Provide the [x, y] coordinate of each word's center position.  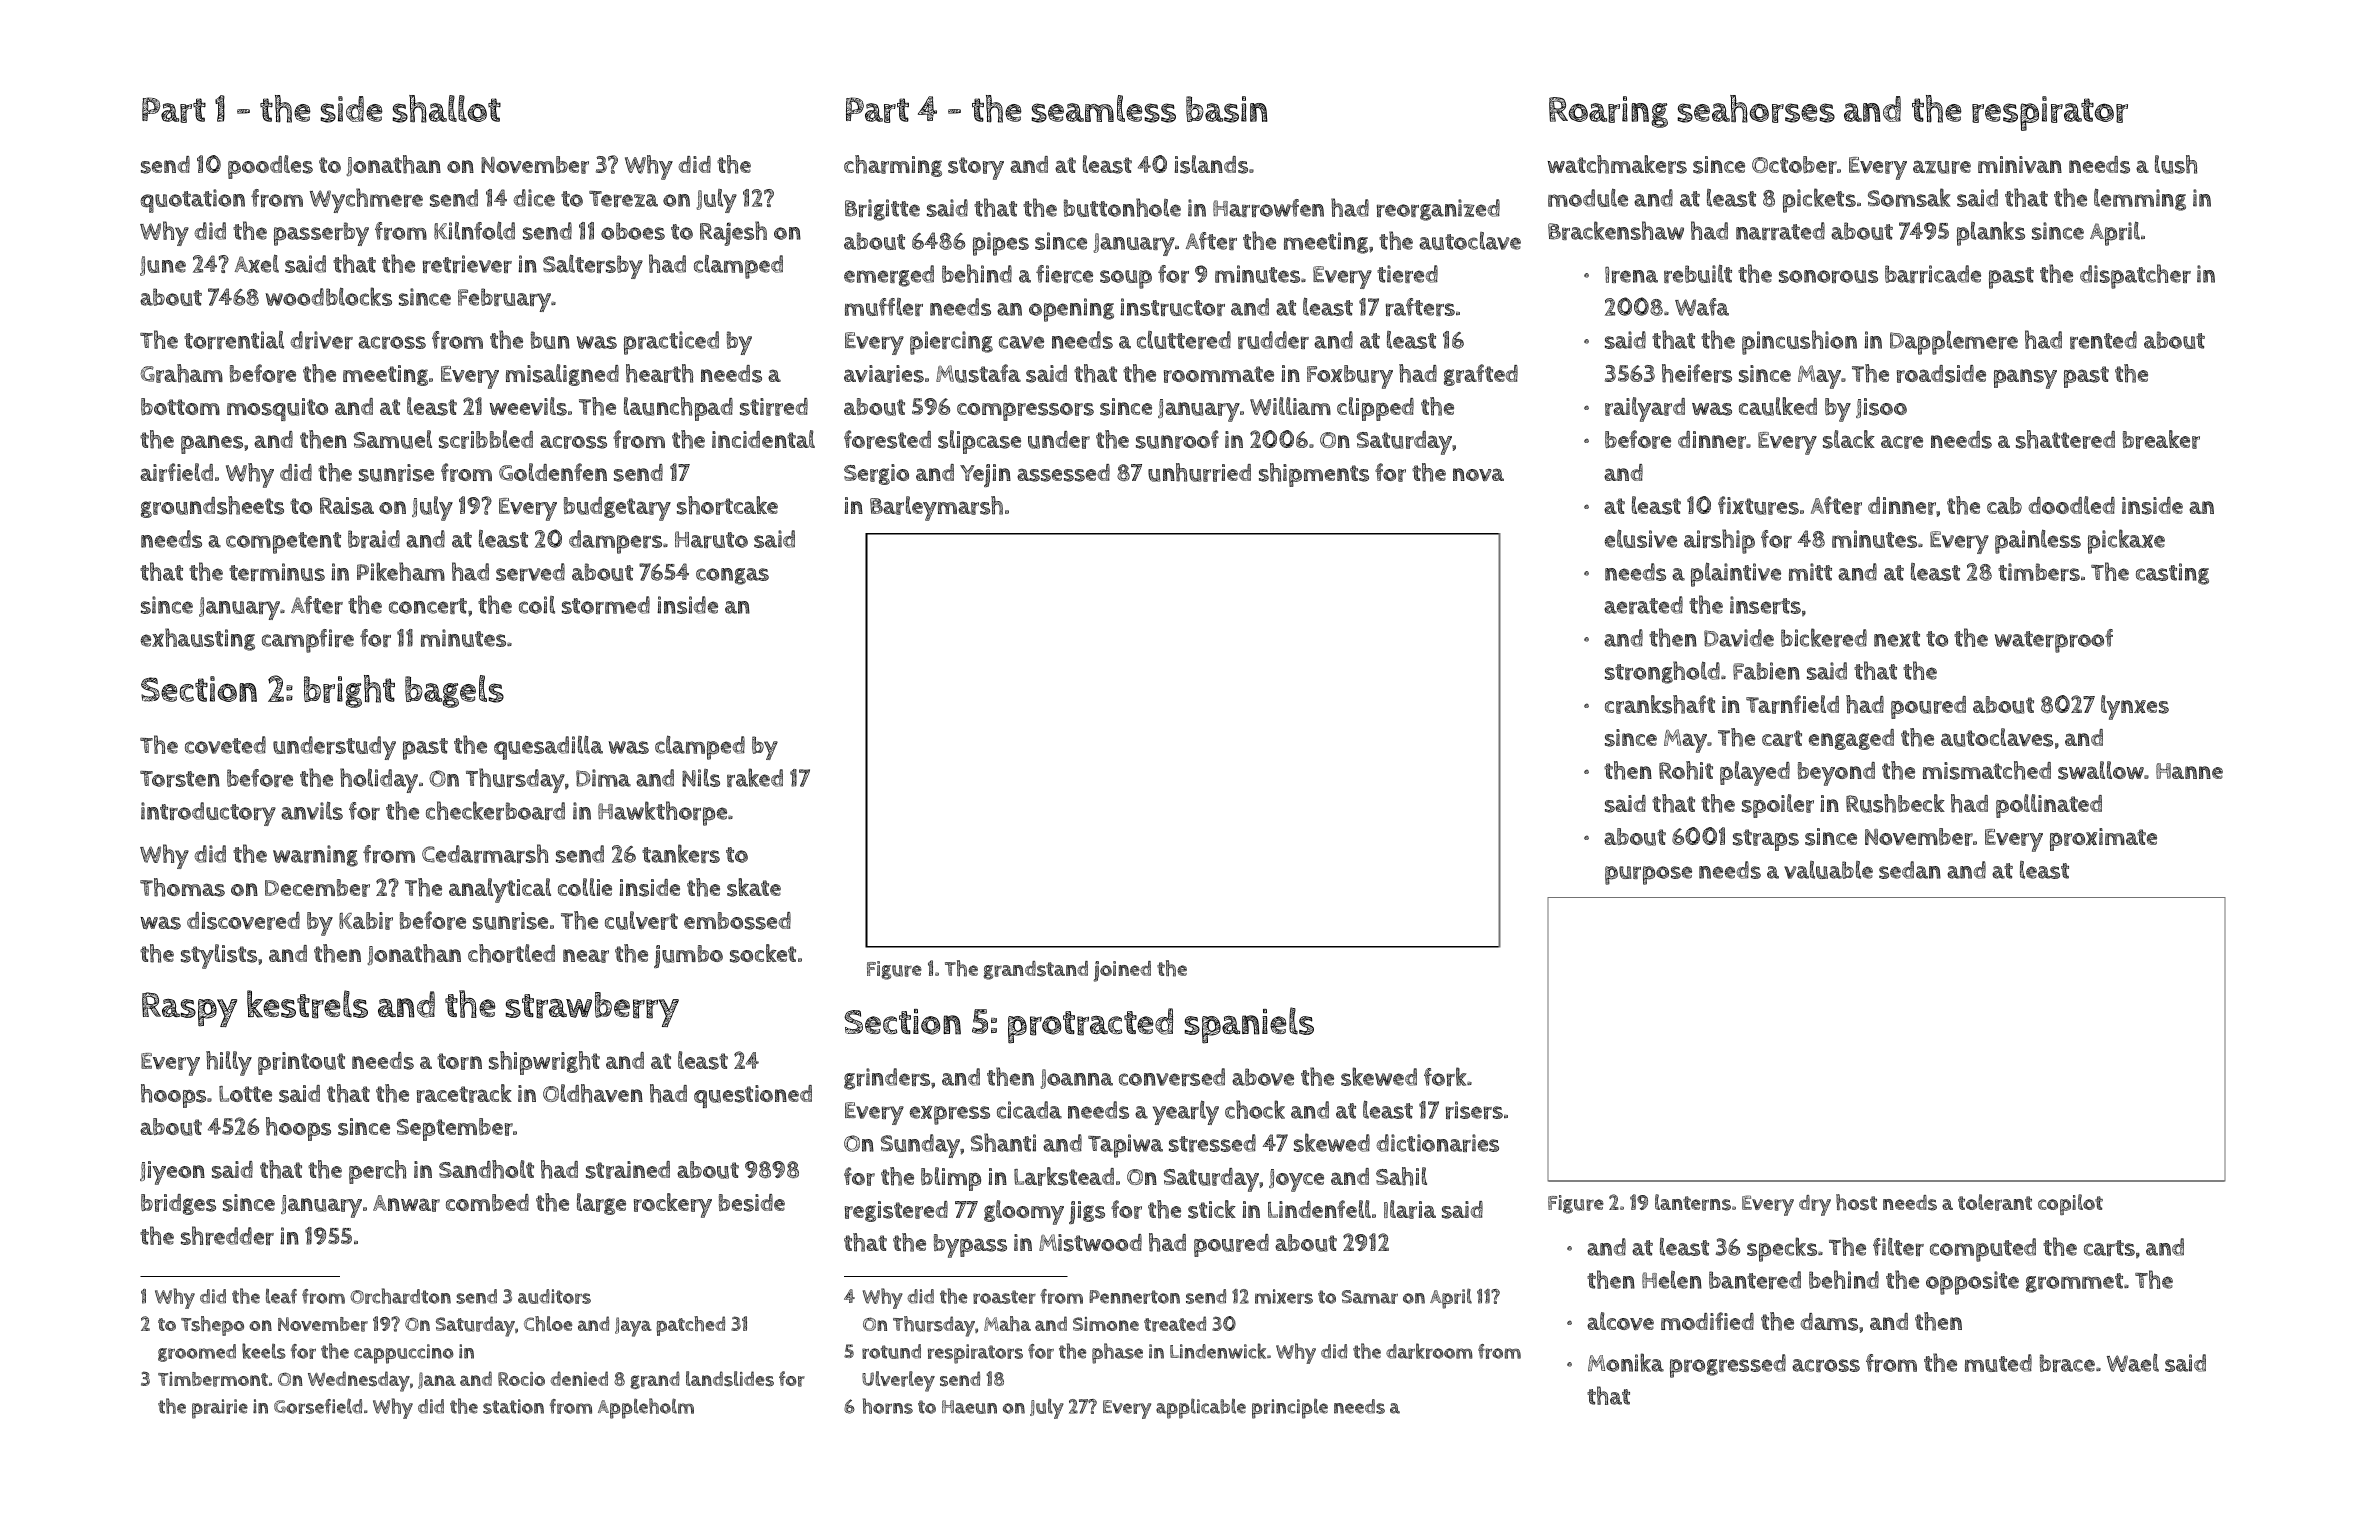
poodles [270, 167]
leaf [281, 1296]
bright [349, 691]
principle [1290, 1408]
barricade [1933, 274]
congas [732, 576]
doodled [2071, 505]
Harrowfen [1268, 208]
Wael [2133, 1362]
